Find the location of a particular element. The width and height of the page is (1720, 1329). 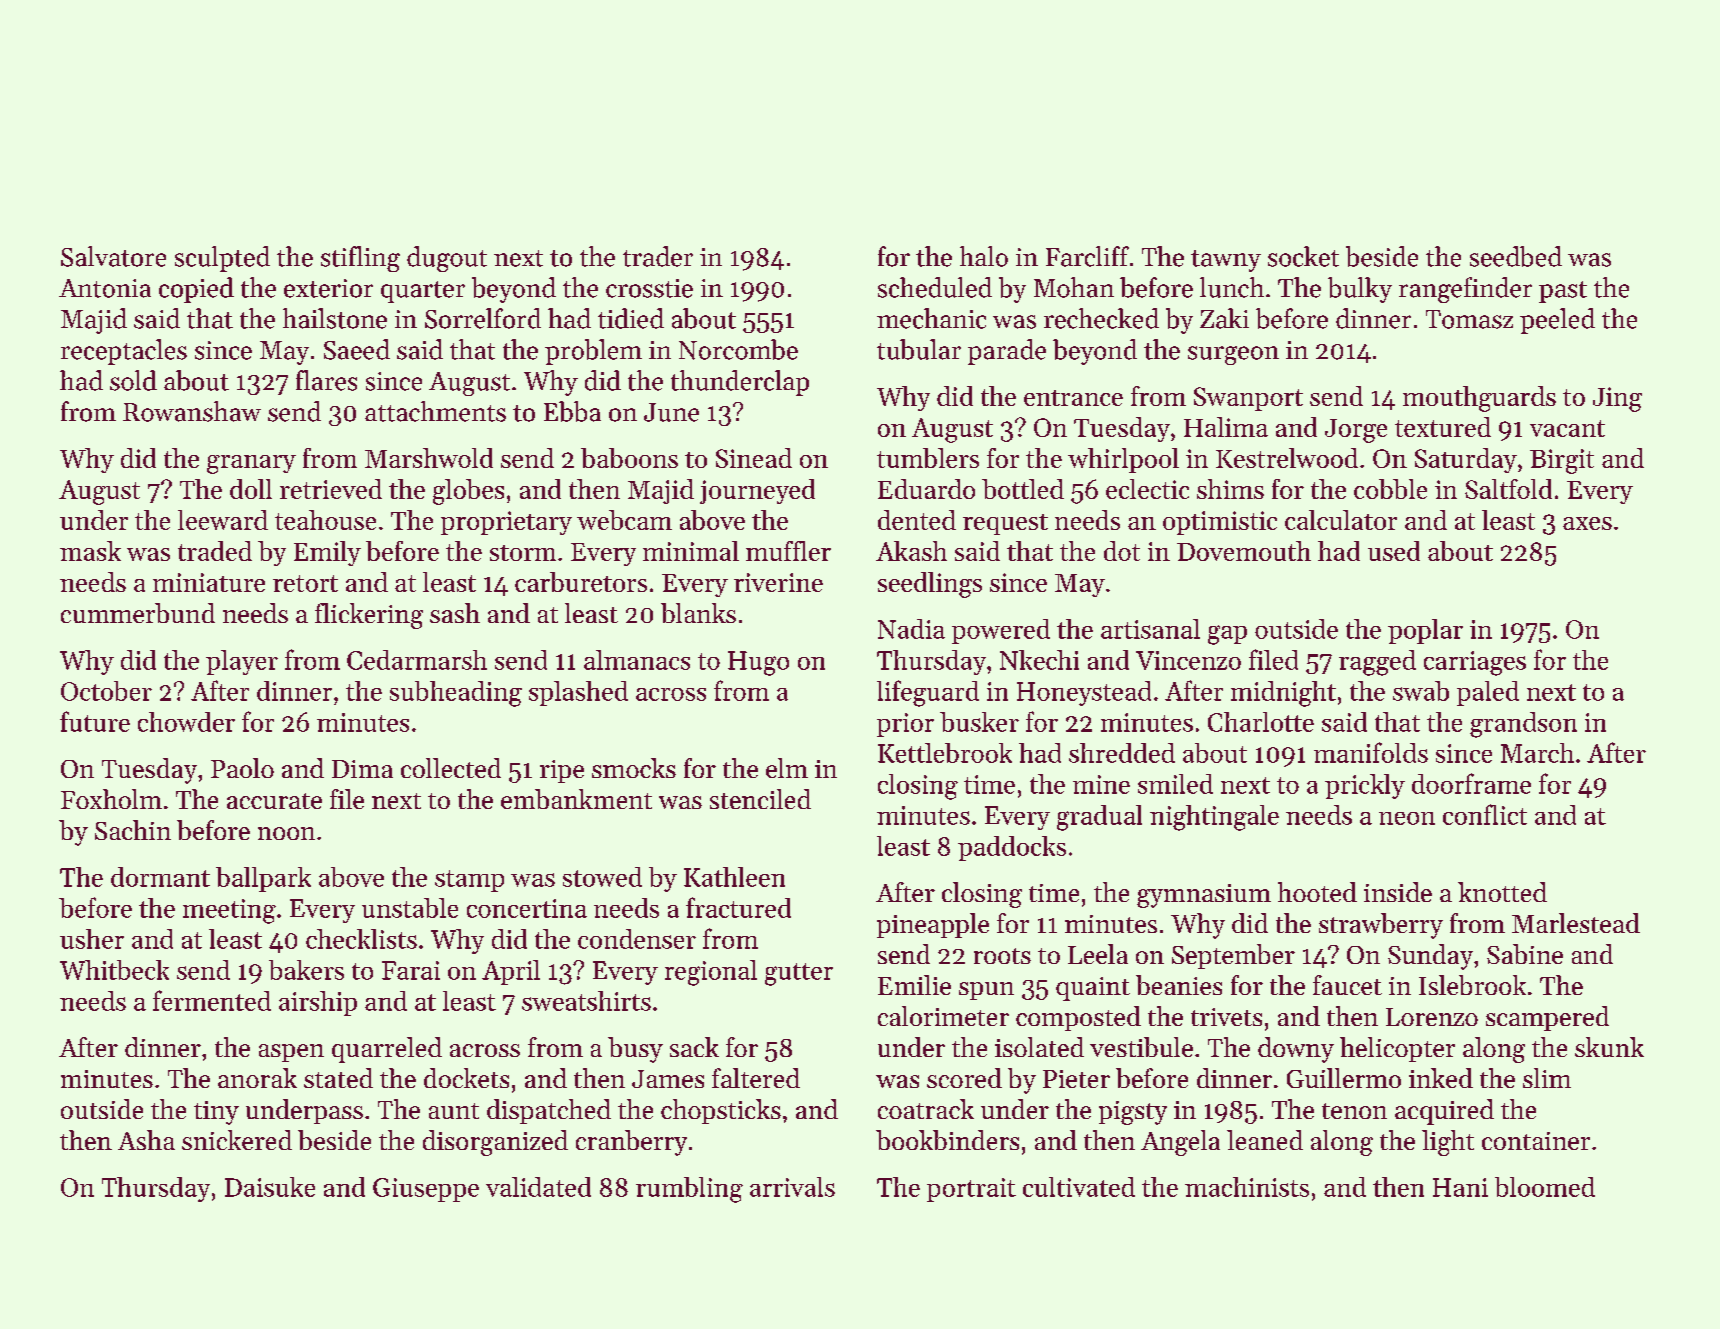

doorframe is located at coordinates (1471, 783).
